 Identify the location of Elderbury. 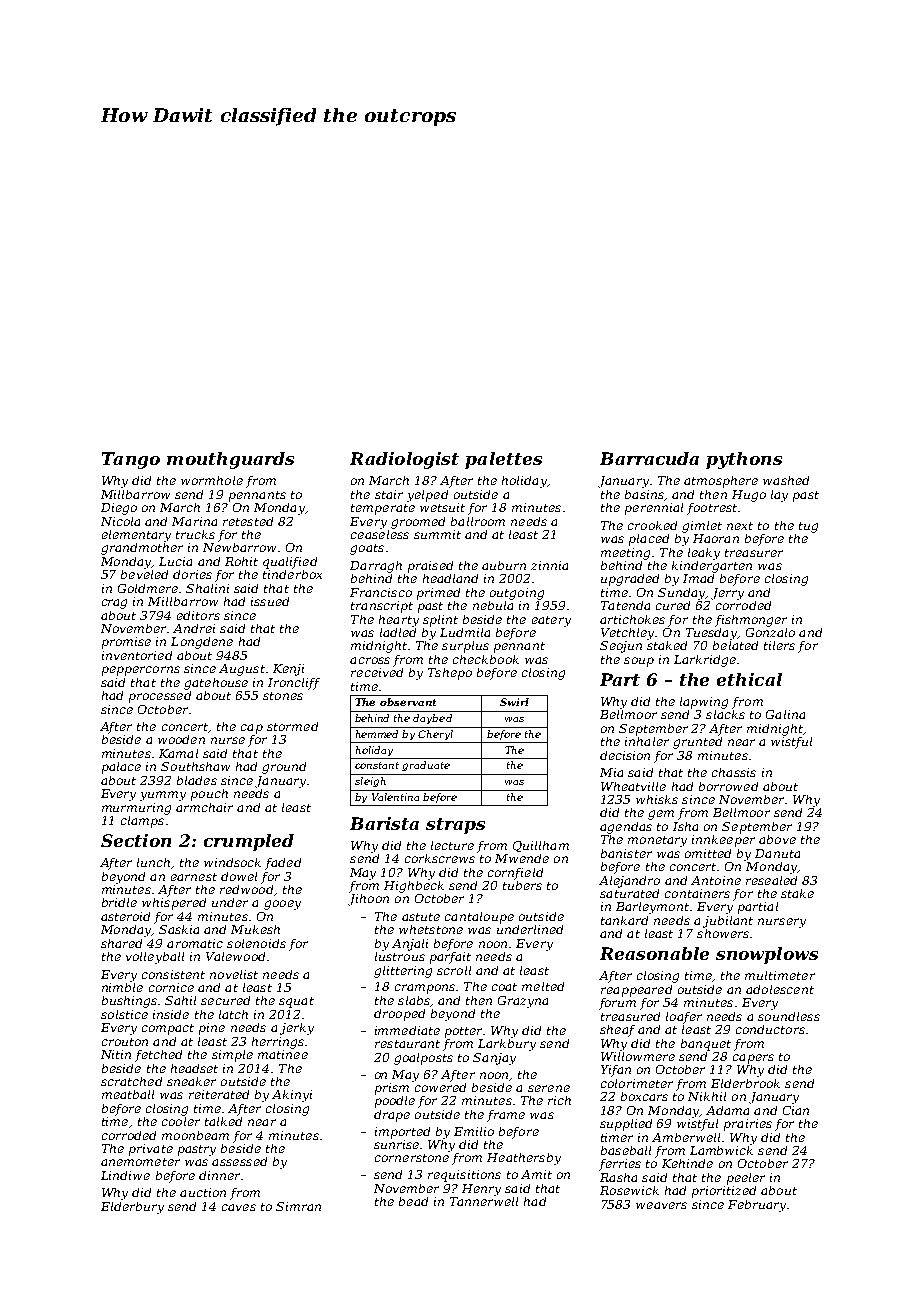
(132, 1208).
